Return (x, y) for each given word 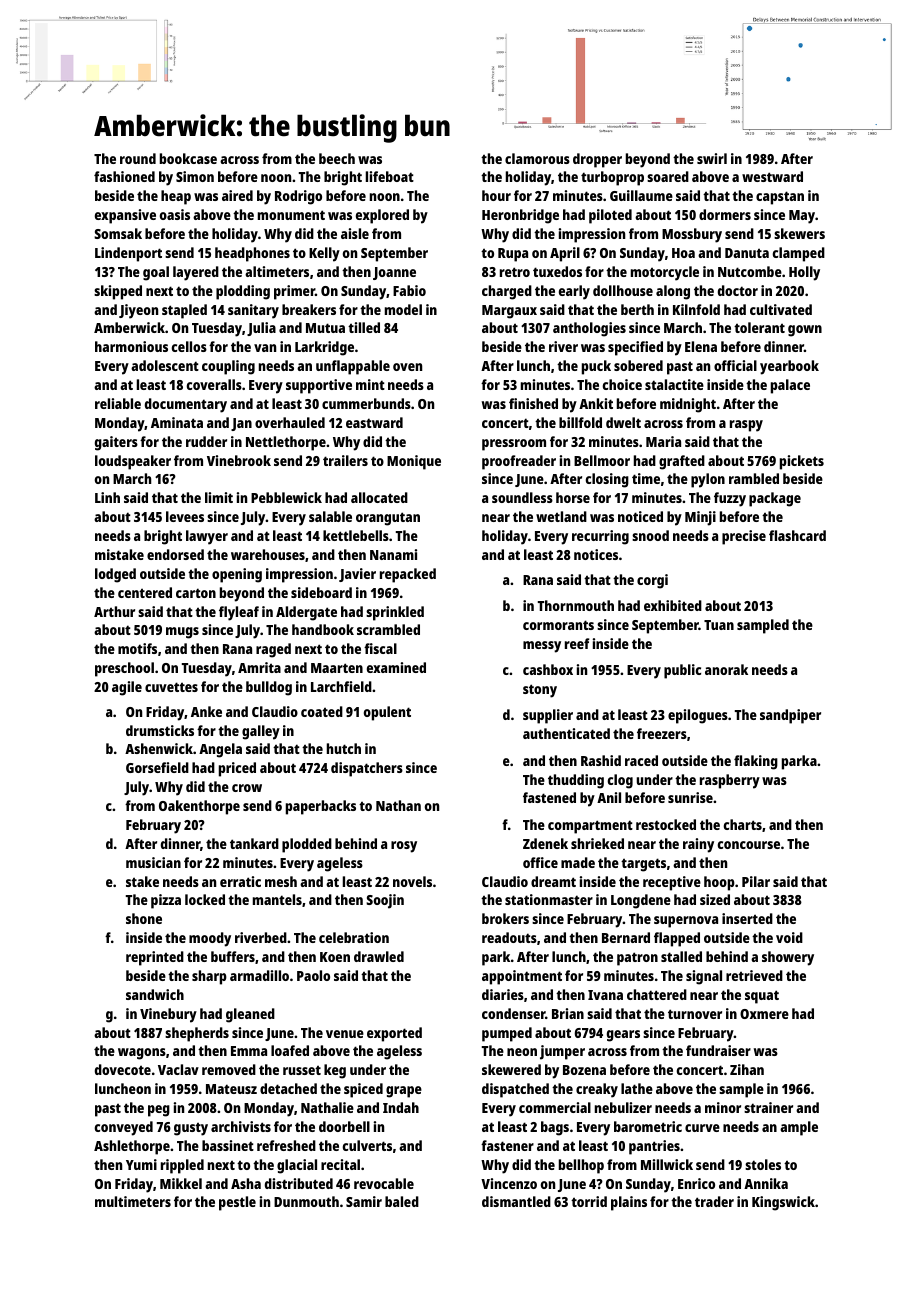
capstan (780, 198)
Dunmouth (306, 1201)
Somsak (118, 233)
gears (623, 1036)
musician (153, 862)
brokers (505, 918)
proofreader (519, 462)
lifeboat (390, 176)
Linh (107, 497)
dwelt (623, 422)
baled (402, 1201)
